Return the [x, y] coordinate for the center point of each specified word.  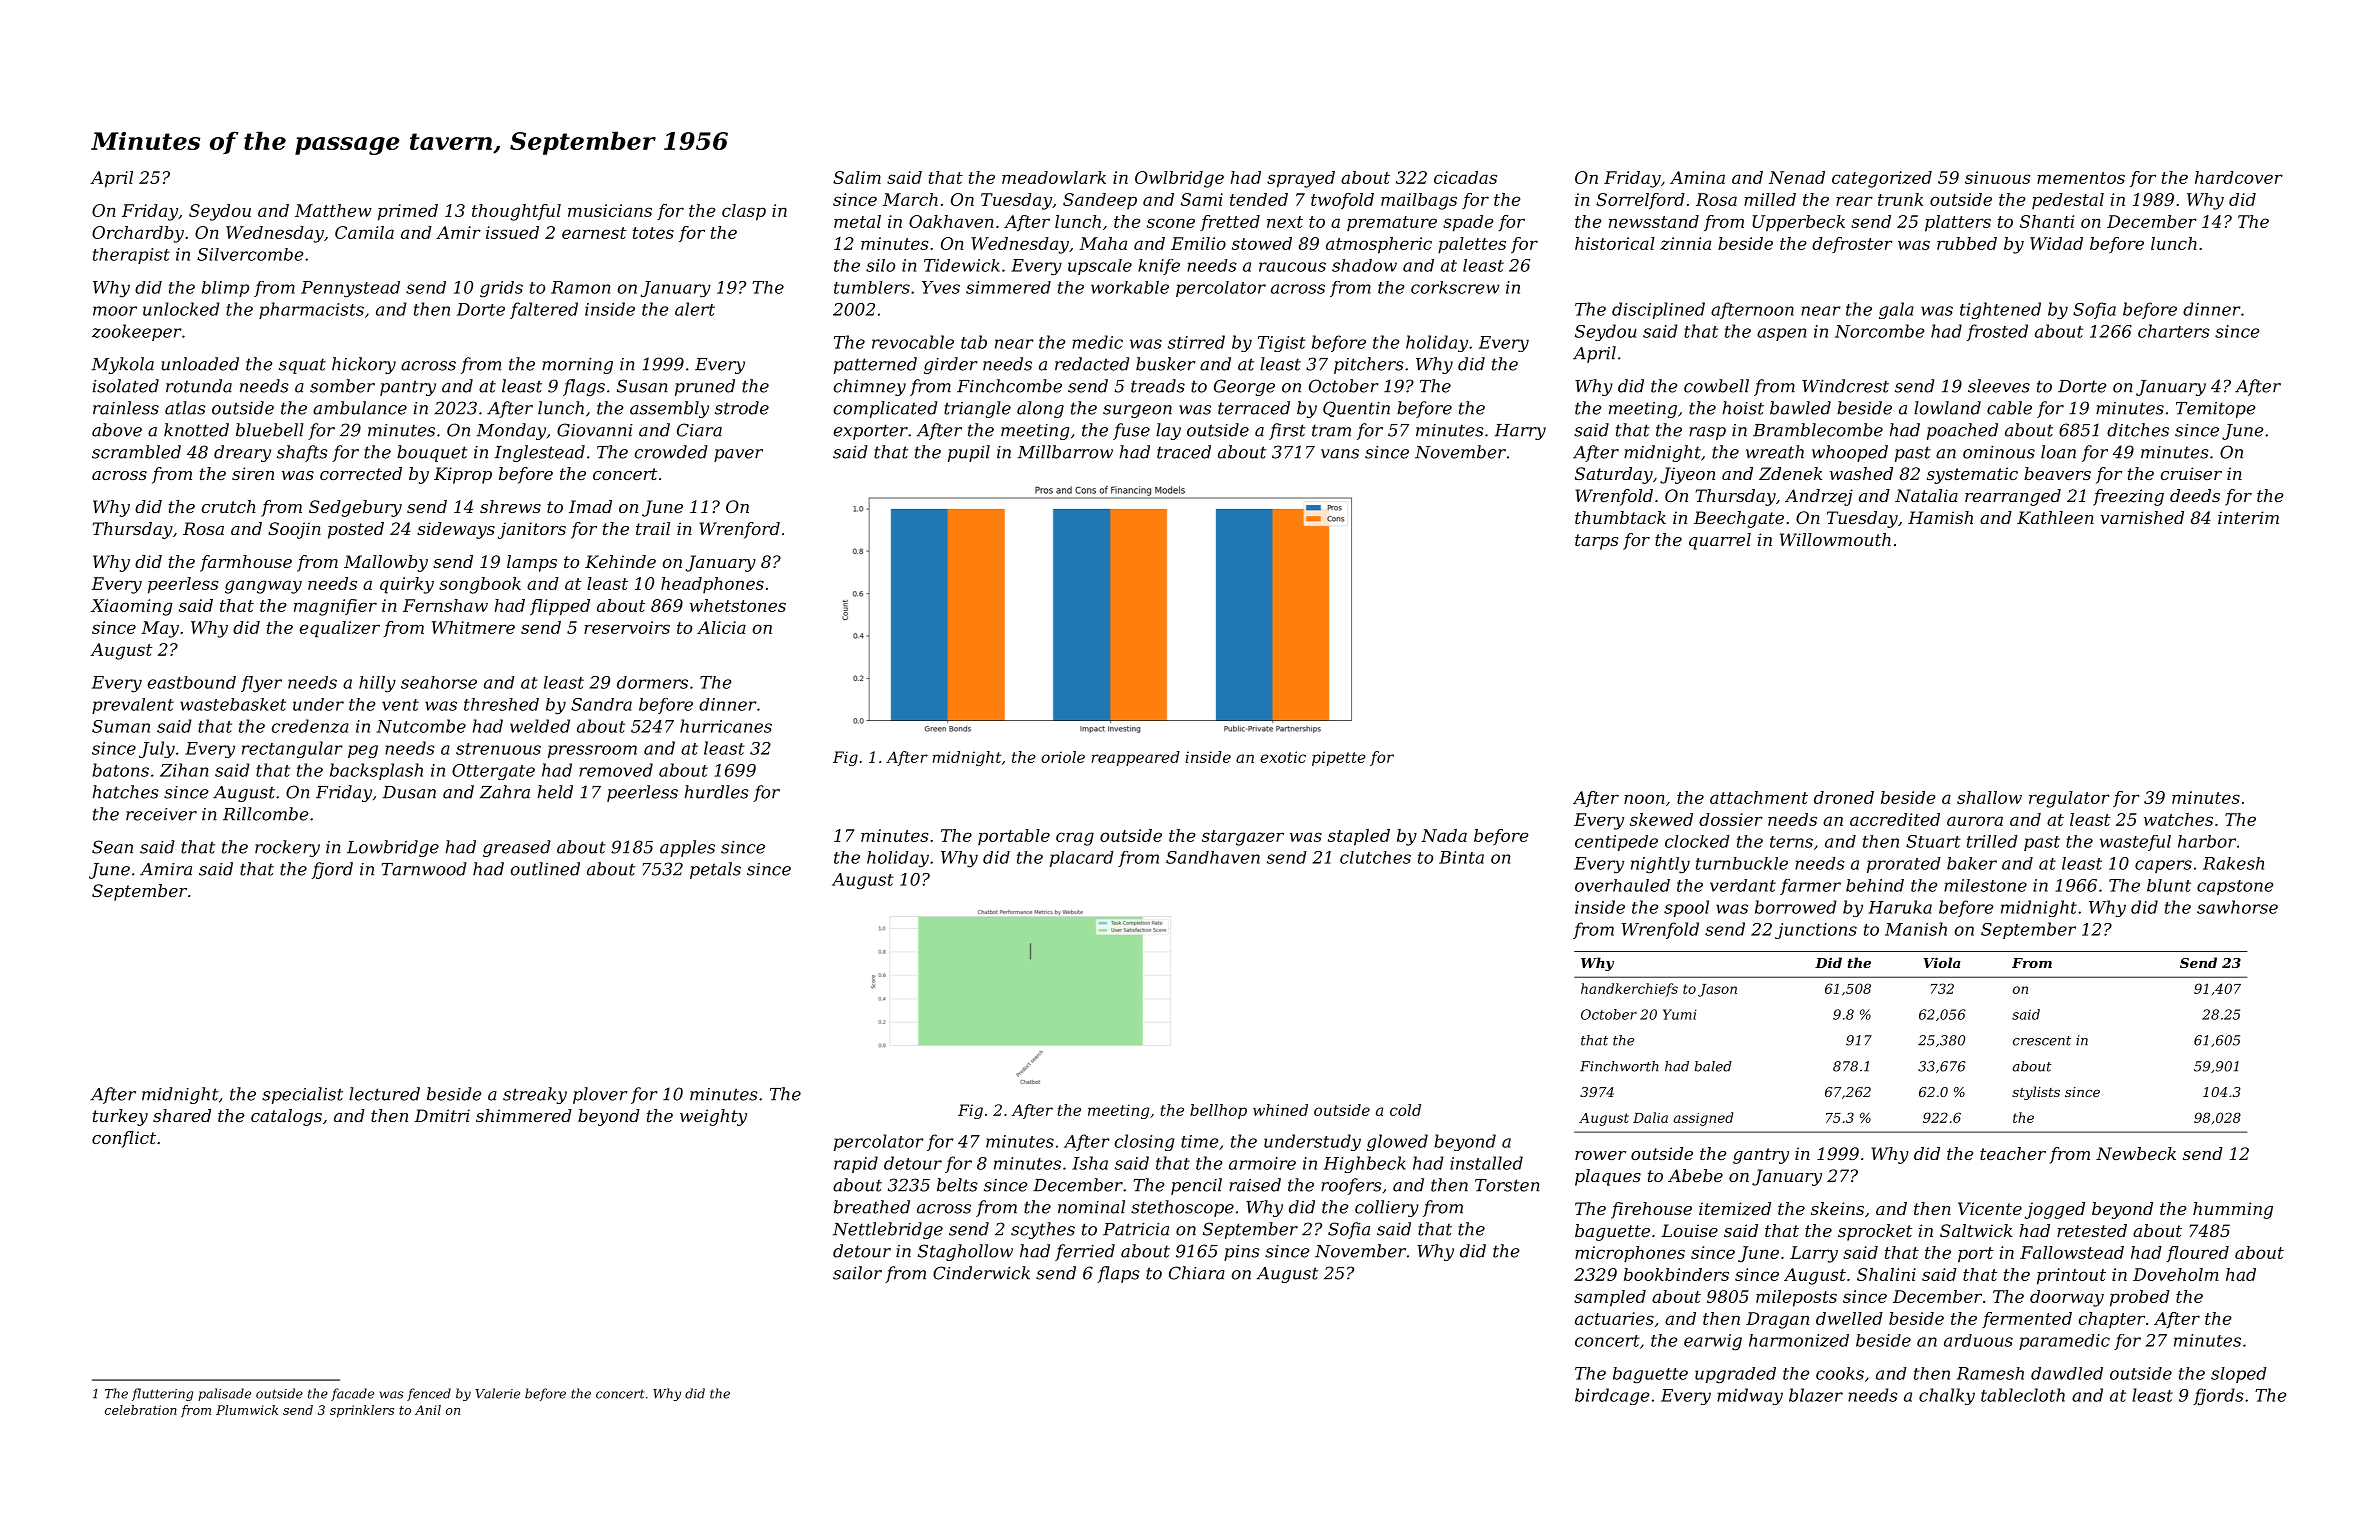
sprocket [1875, 1232]
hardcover [2239, 177]
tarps [1596, 542]
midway [1750, 1396]
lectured [384, 1094]
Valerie [497, 1393]
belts [957, 1185]
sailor [857, 1273]
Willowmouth [1835, 539]
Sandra [601, 704]
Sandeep [1100, 201]
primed [408, 212]
